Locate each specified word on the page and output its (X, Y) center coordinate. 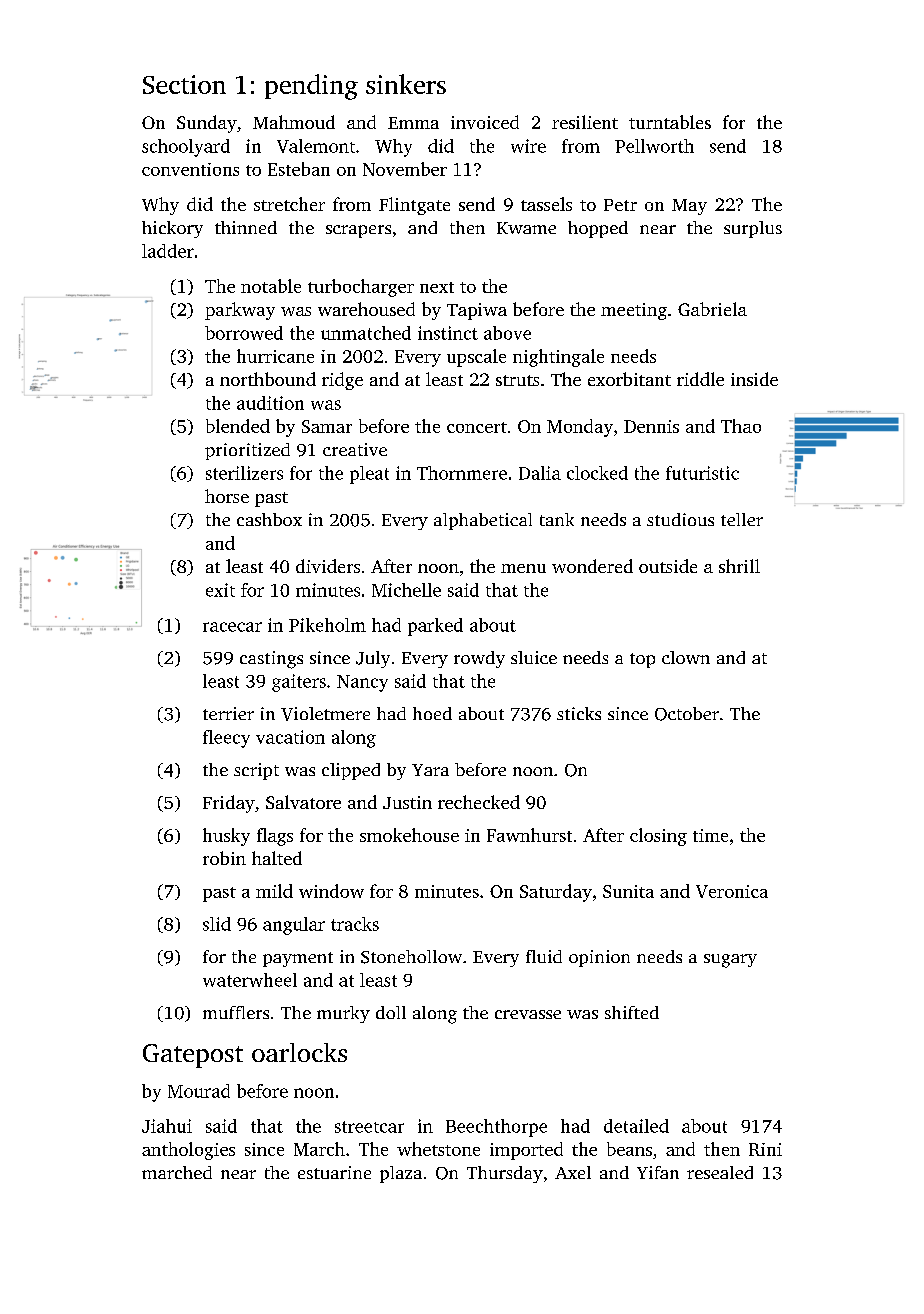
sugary (730, 961)
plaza (401, 1174)
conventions (190, 169)
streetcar (369, 1127)
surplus (753, 229)
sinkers (406, 84)
